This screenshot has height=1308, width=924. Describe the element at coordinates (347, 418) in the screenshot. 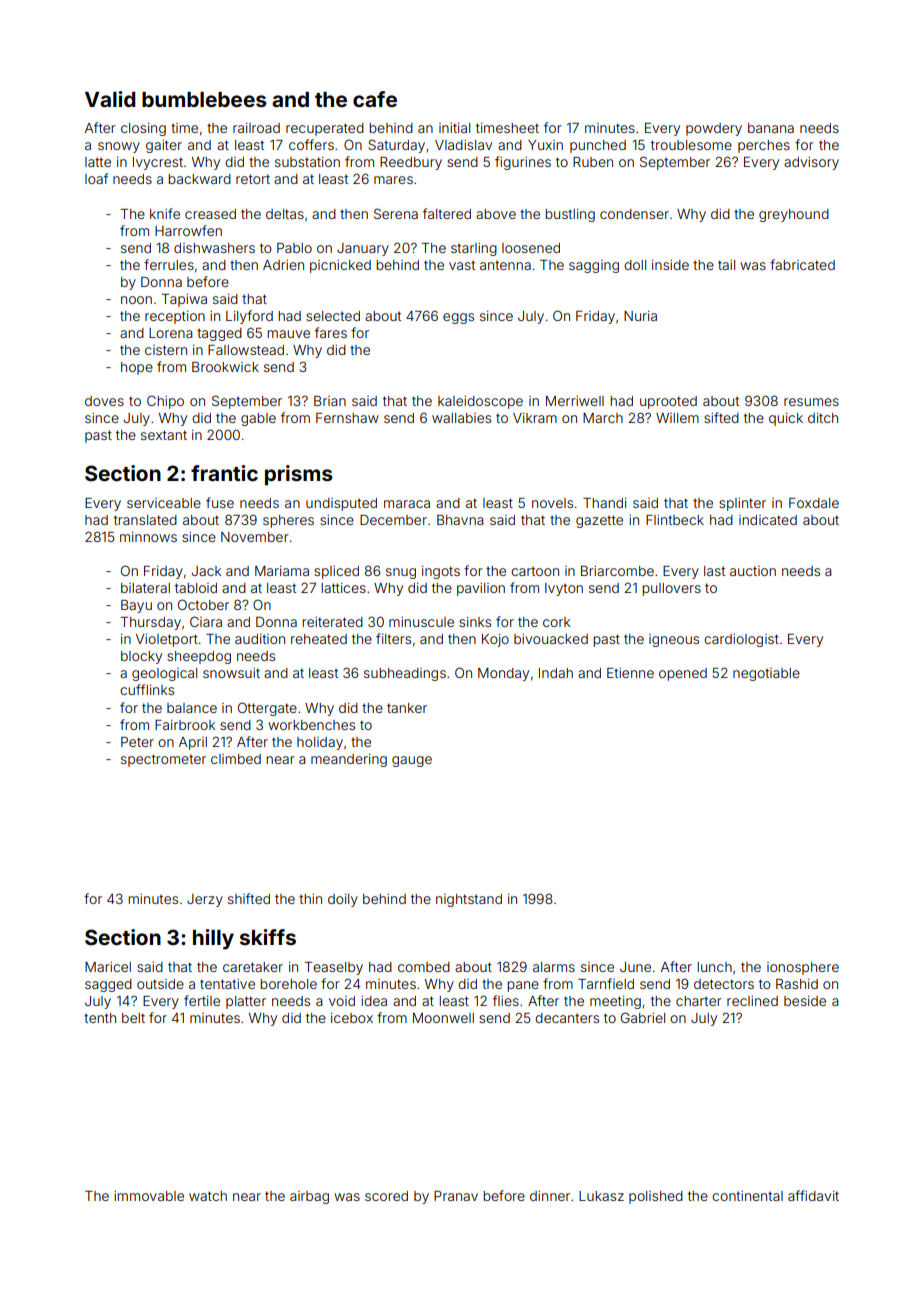

I see `Fernshaw` at that location.
